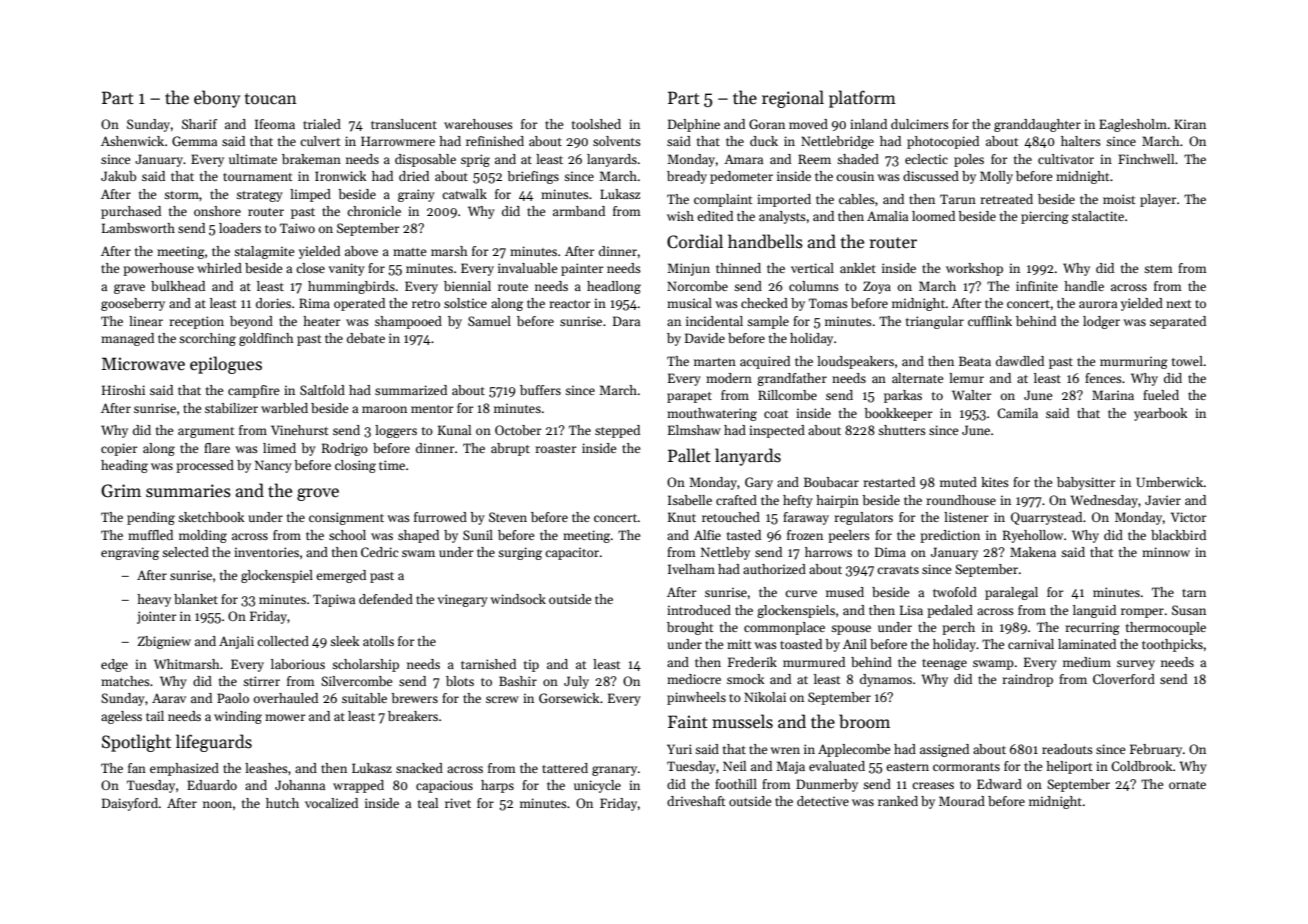  I want to click on pending, so click(151, 518).
